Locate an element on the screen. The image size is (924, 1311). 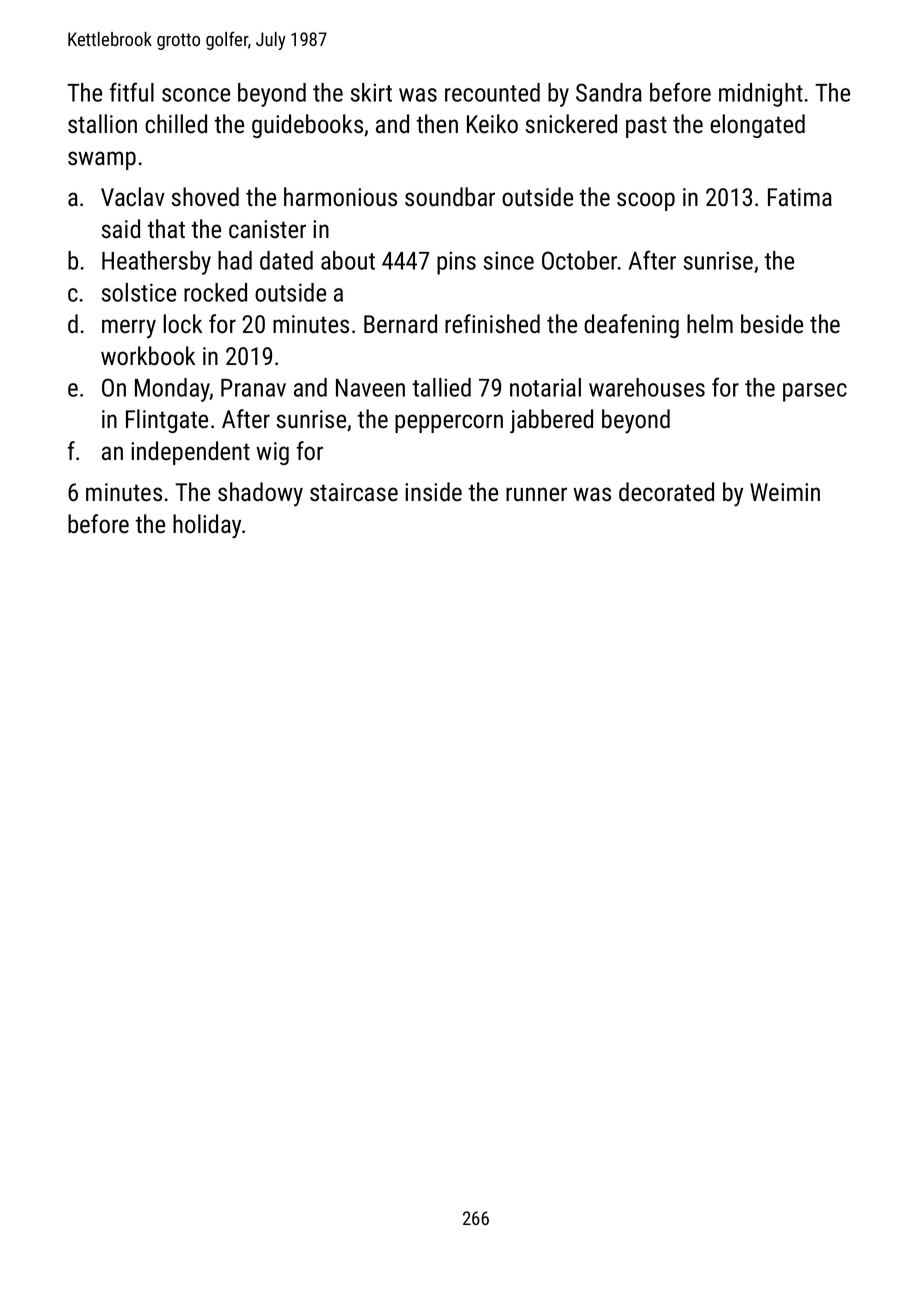
rocked is located at coordinates (215, 292).
